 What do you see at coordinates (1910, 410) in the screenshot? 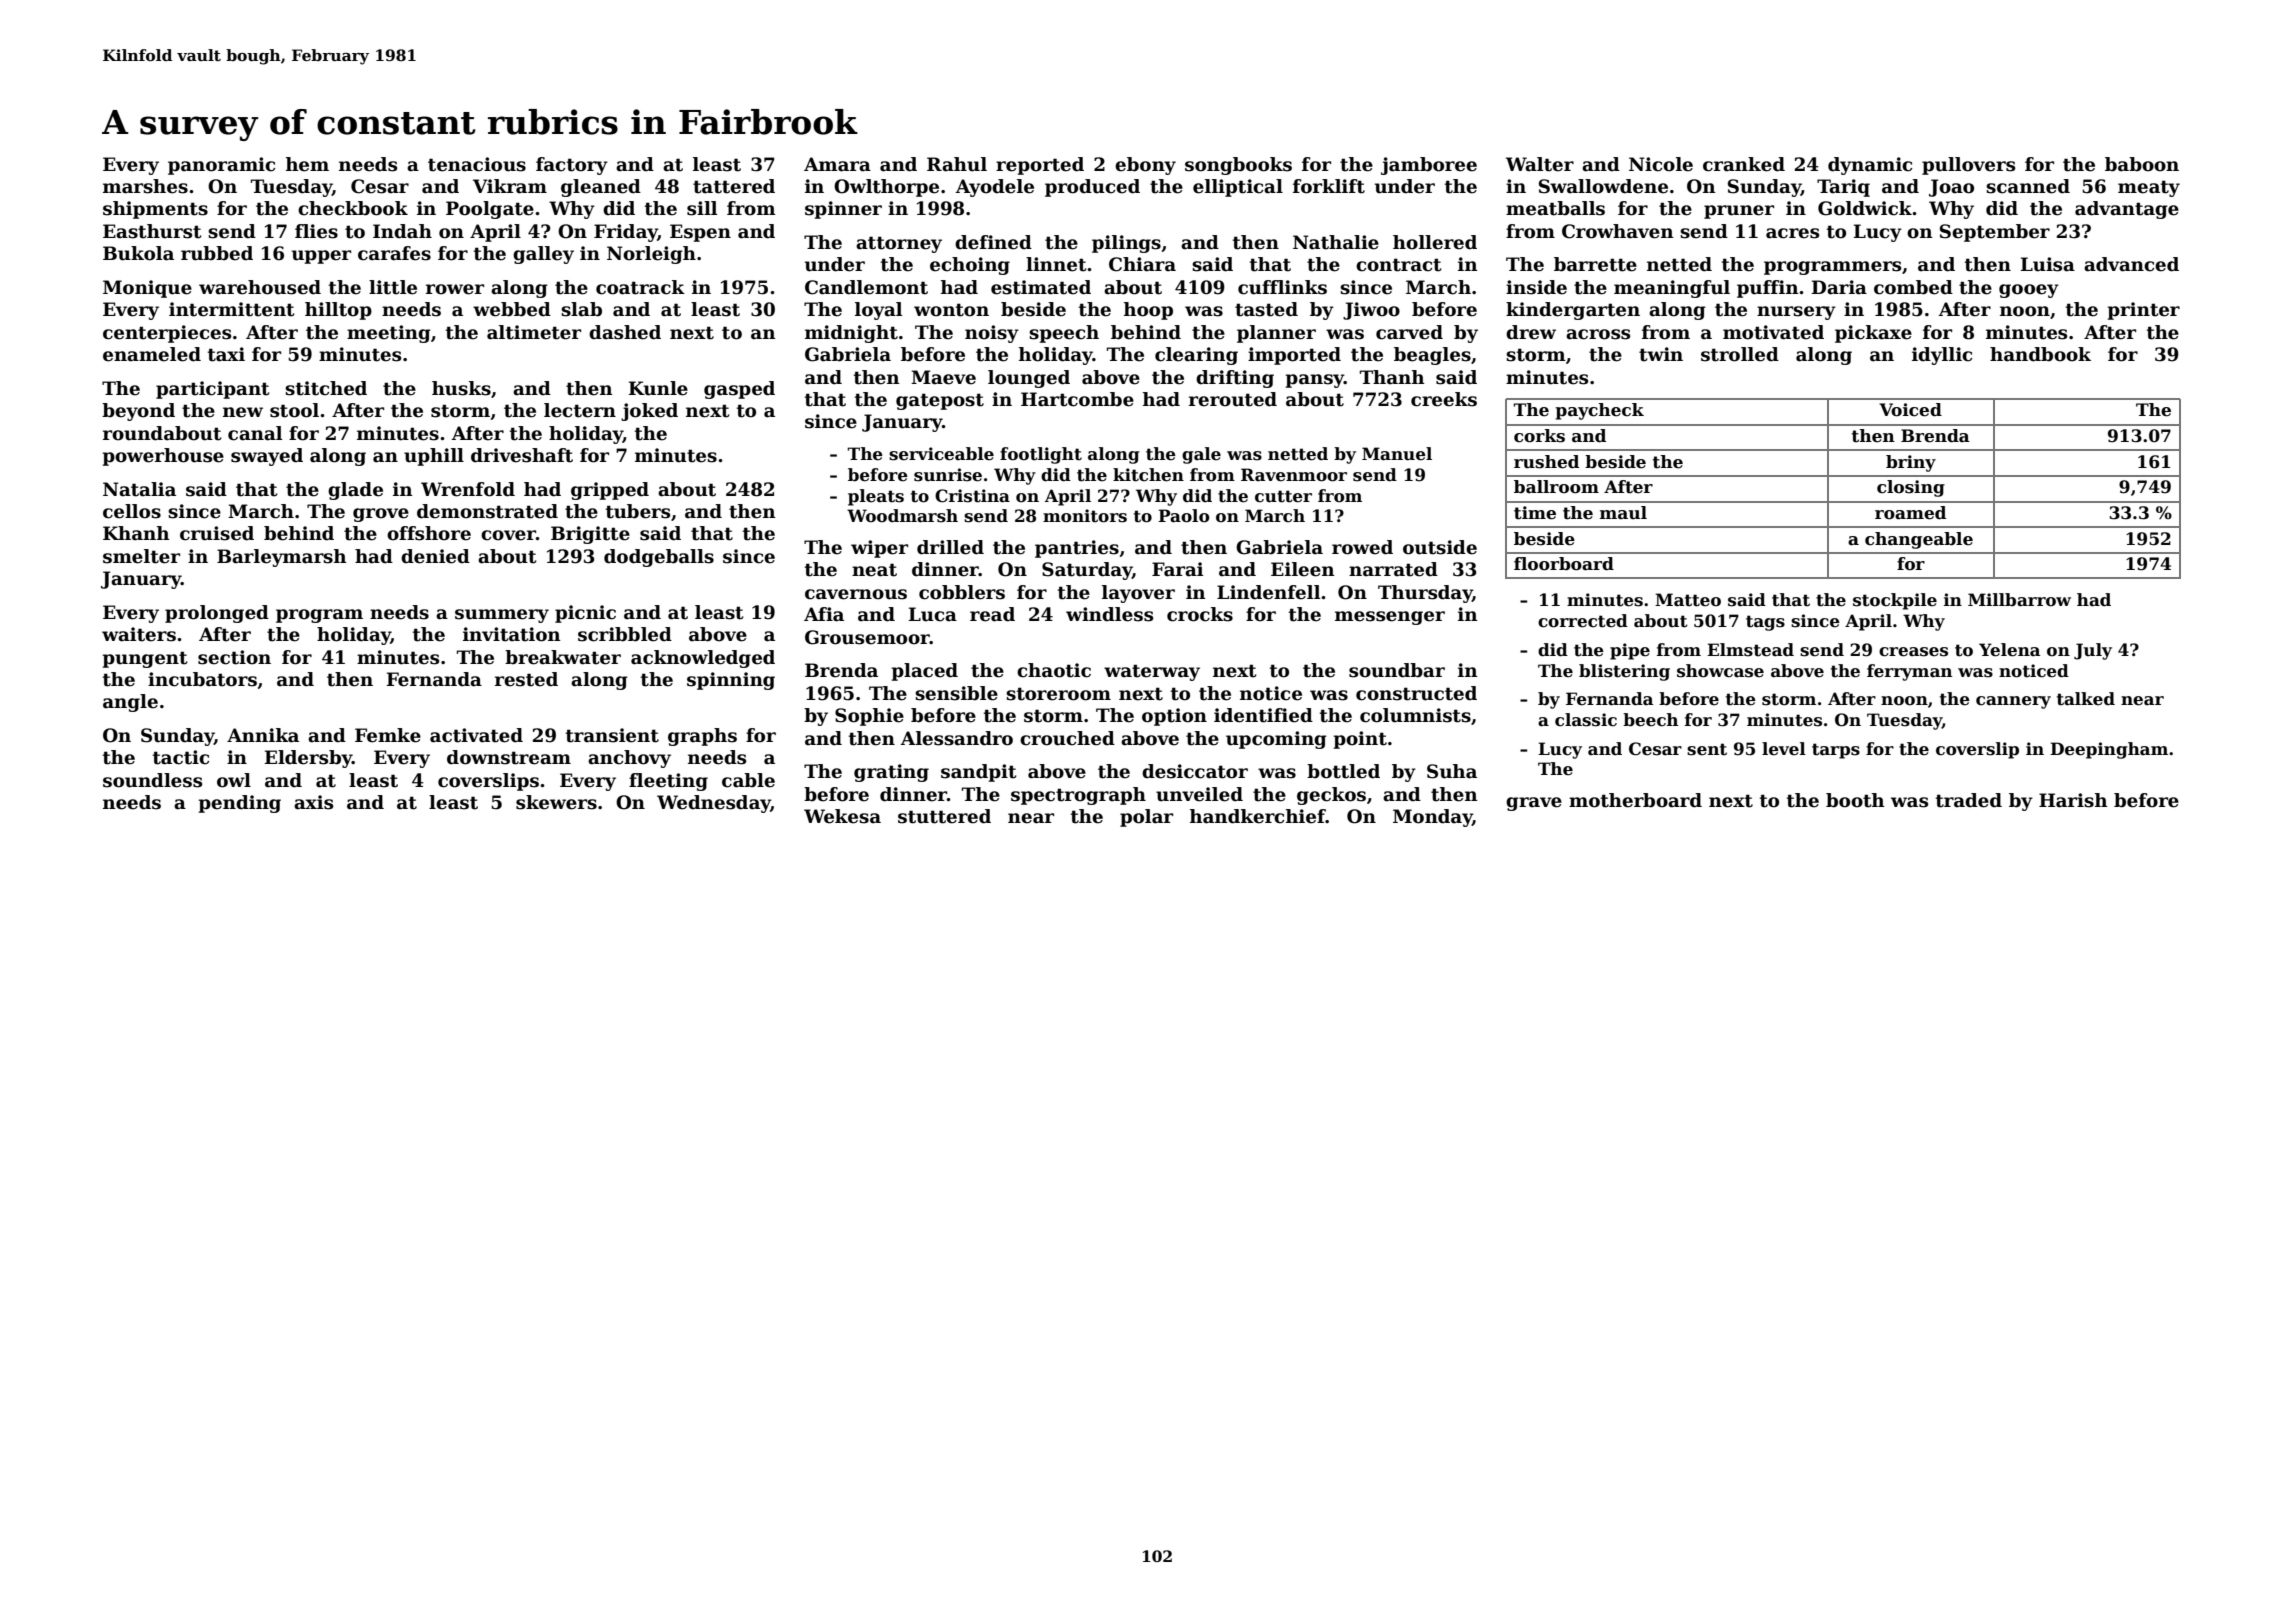
I see `Voiced` at bounding box center [1910, 410].
